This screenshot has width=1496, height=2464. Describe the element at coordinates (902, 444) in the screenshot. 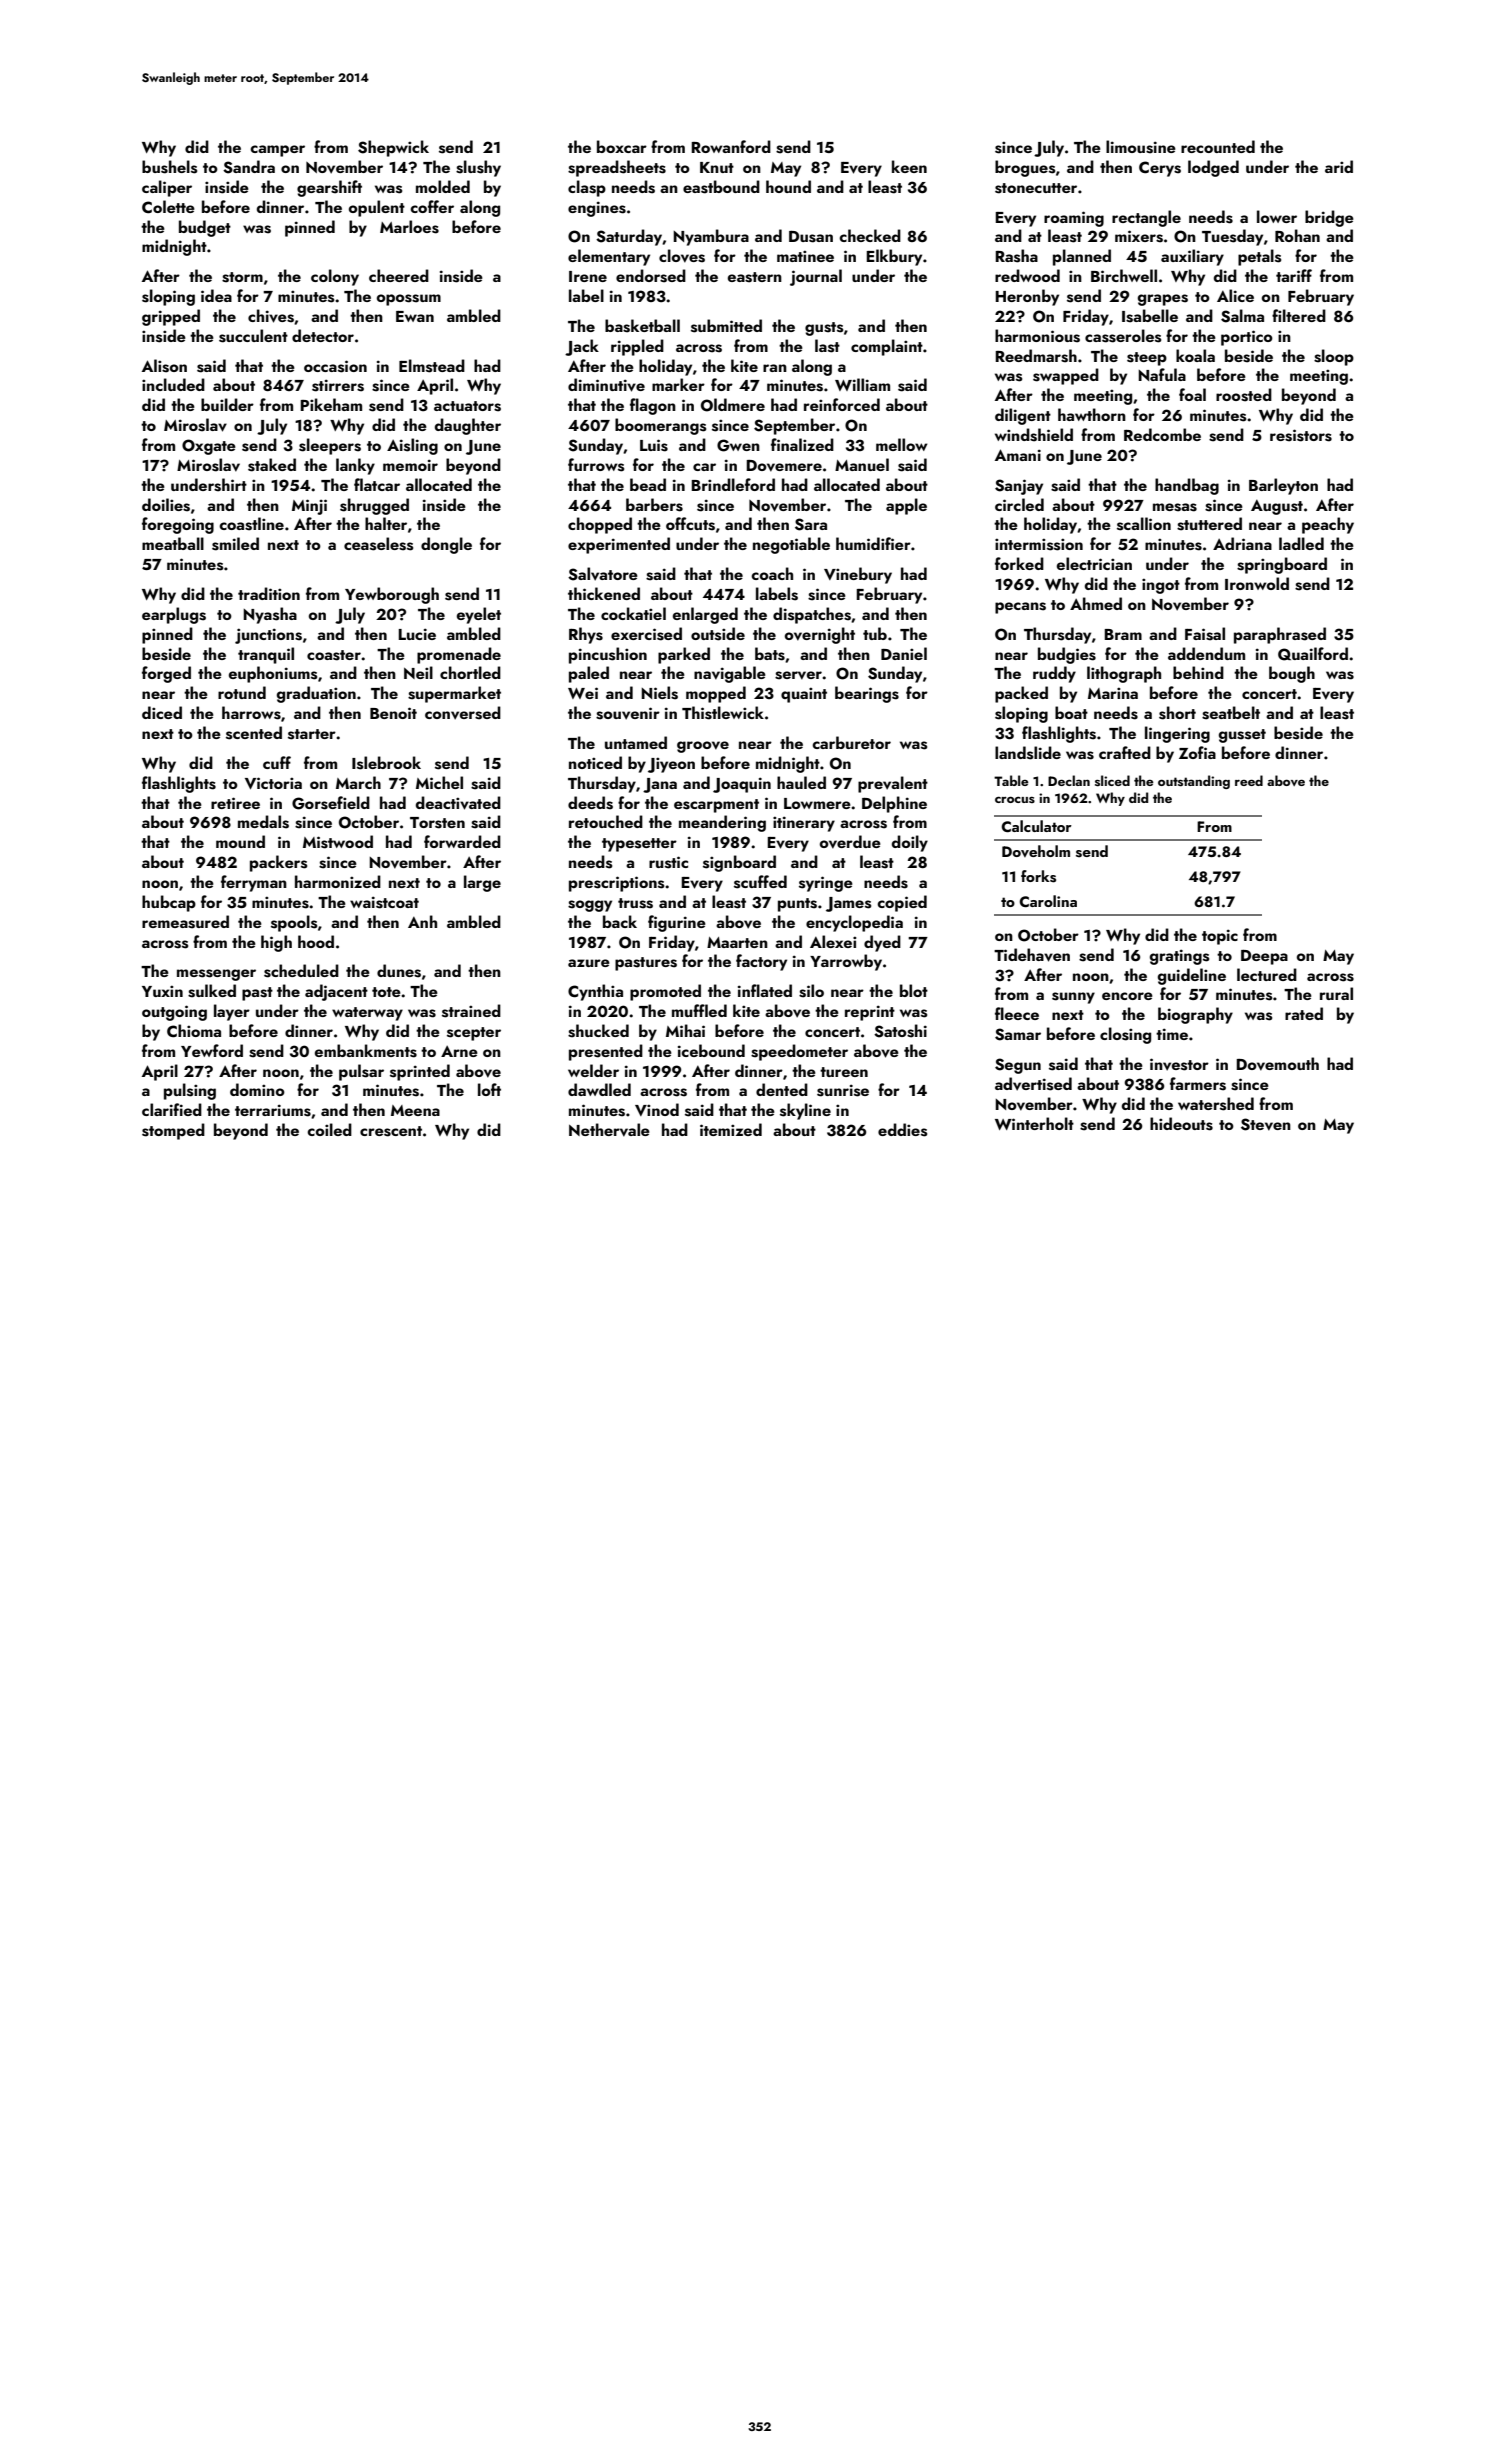

I see `mellow` at that location.
